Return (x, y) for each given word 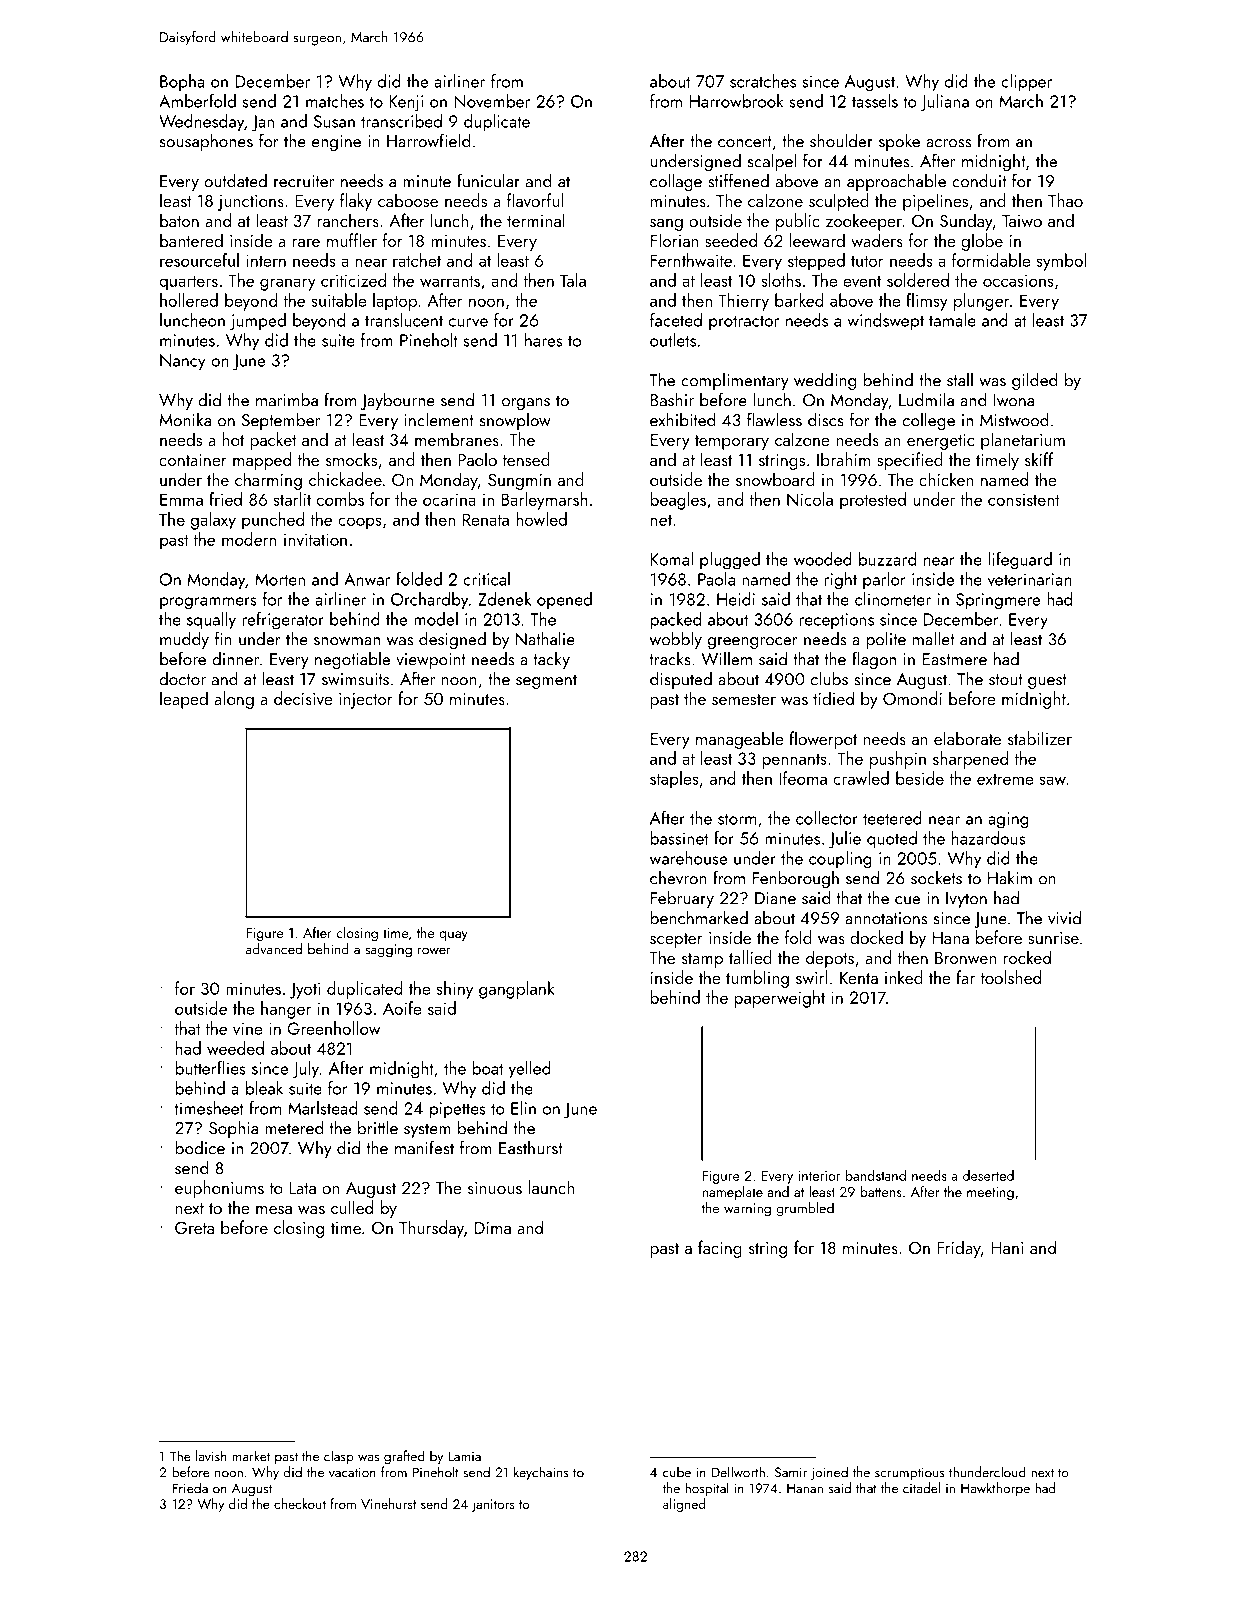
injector (366, 701)
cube (677, 1472)
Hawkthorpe (995, 1489)
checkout (300, 1503)
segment (546, 681)
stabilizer (1040, 738)
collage (676, 182)
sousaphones (206, 142)
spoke (899, 142)
